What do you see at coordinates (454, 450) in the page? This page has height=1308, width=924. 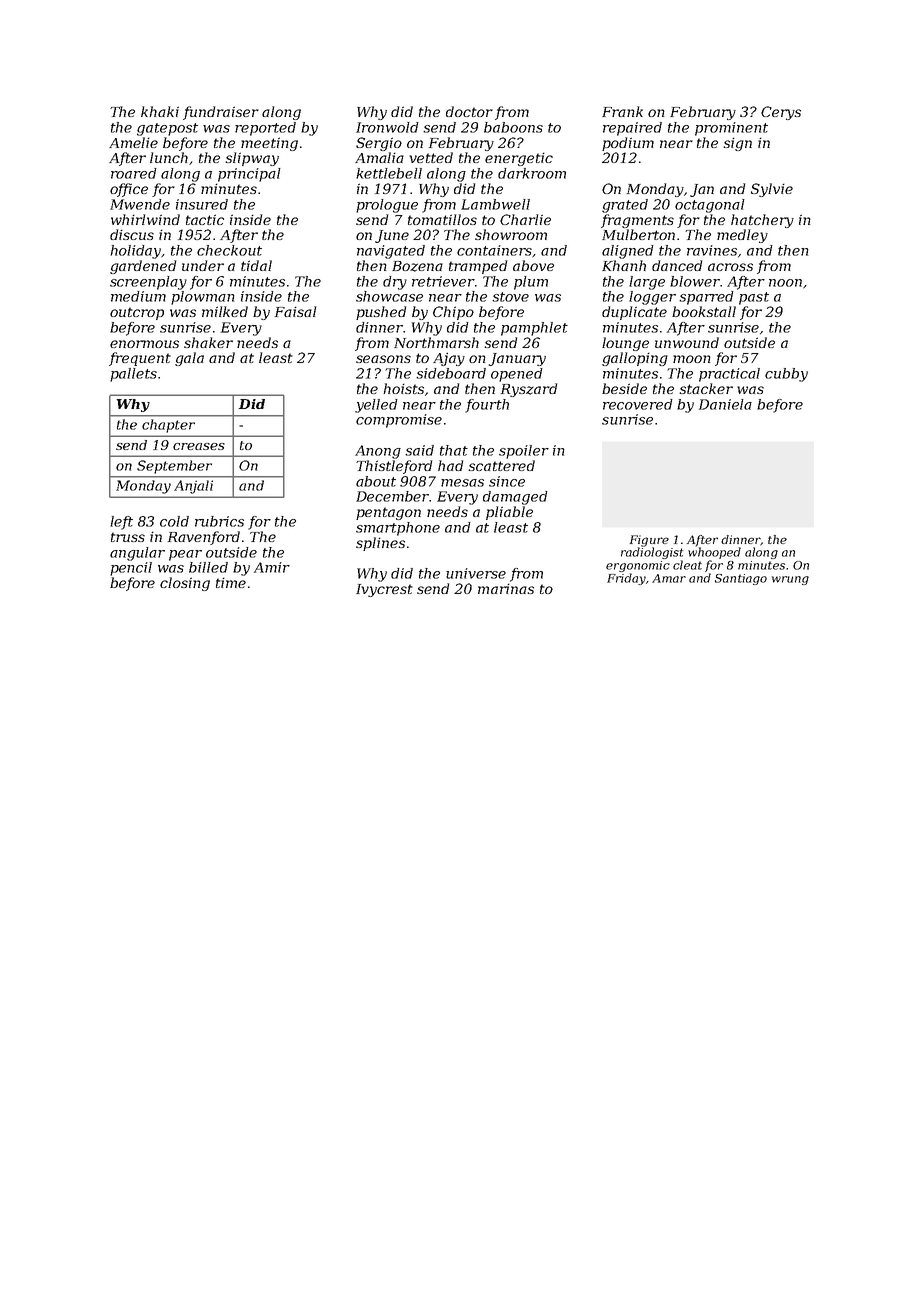 I see `that` at bounding box center [454, 450].
